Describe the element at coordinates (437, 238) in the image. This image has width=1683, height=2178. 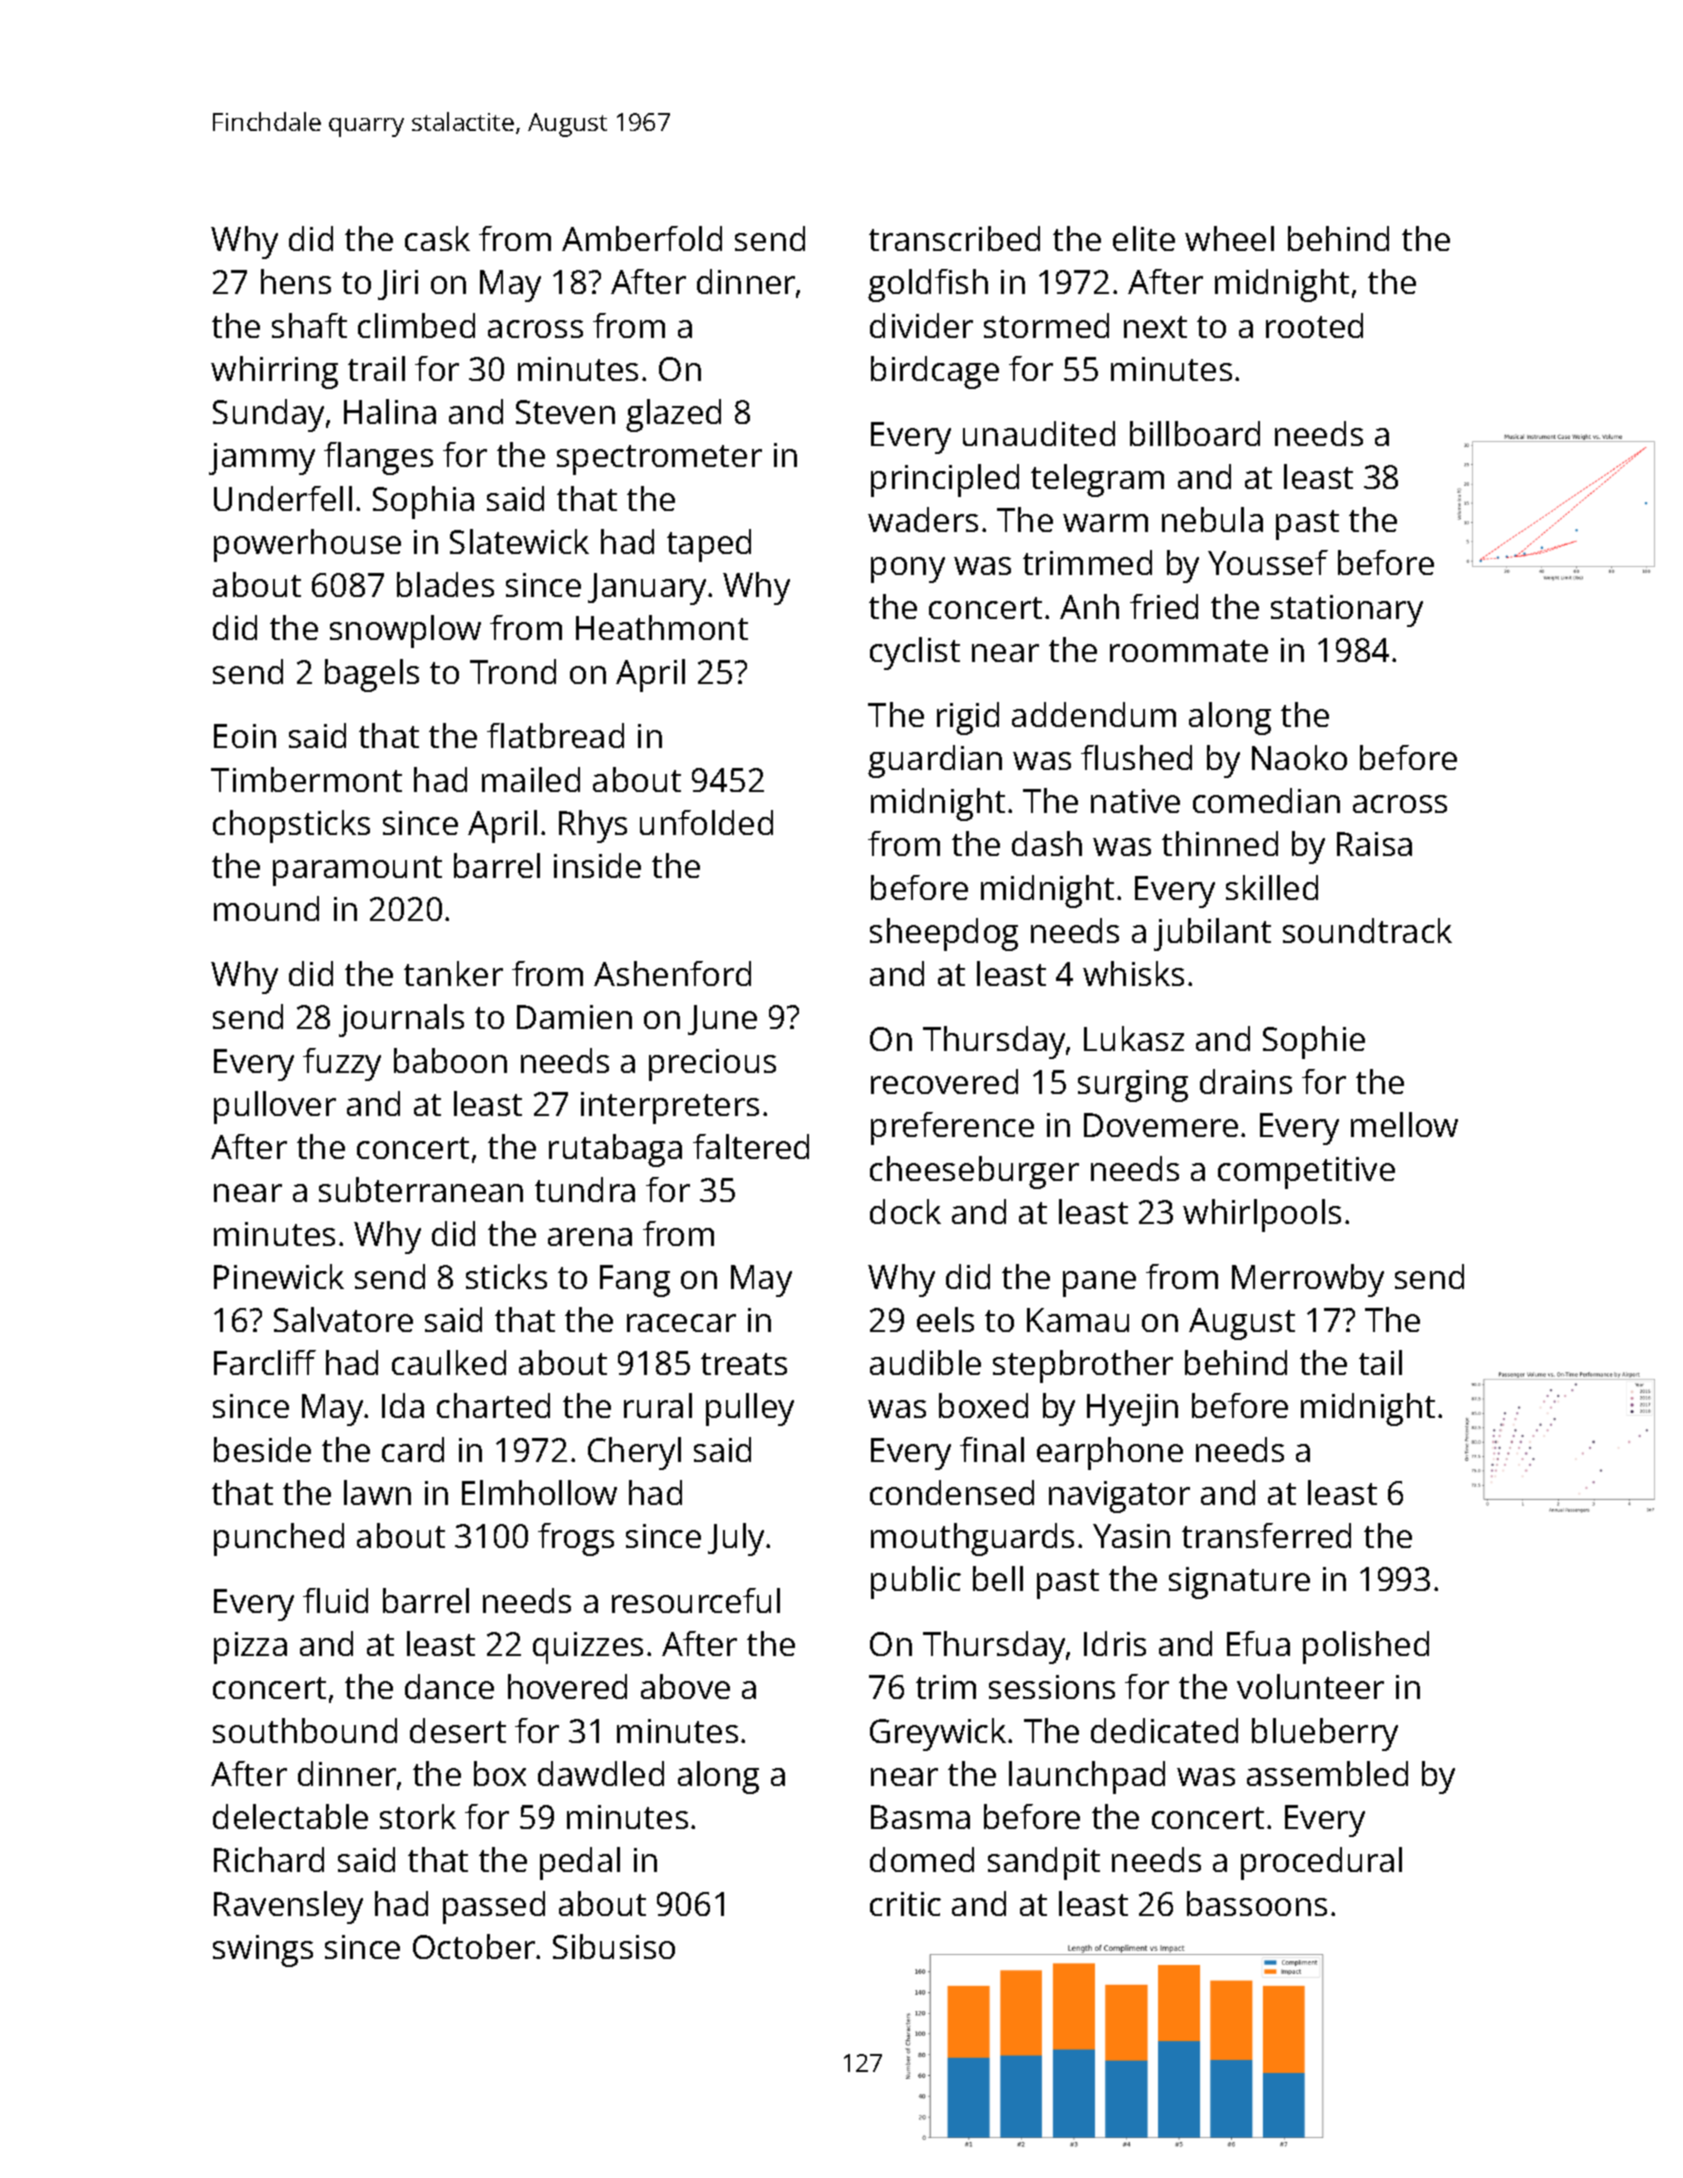
I see `cask` at that location.
